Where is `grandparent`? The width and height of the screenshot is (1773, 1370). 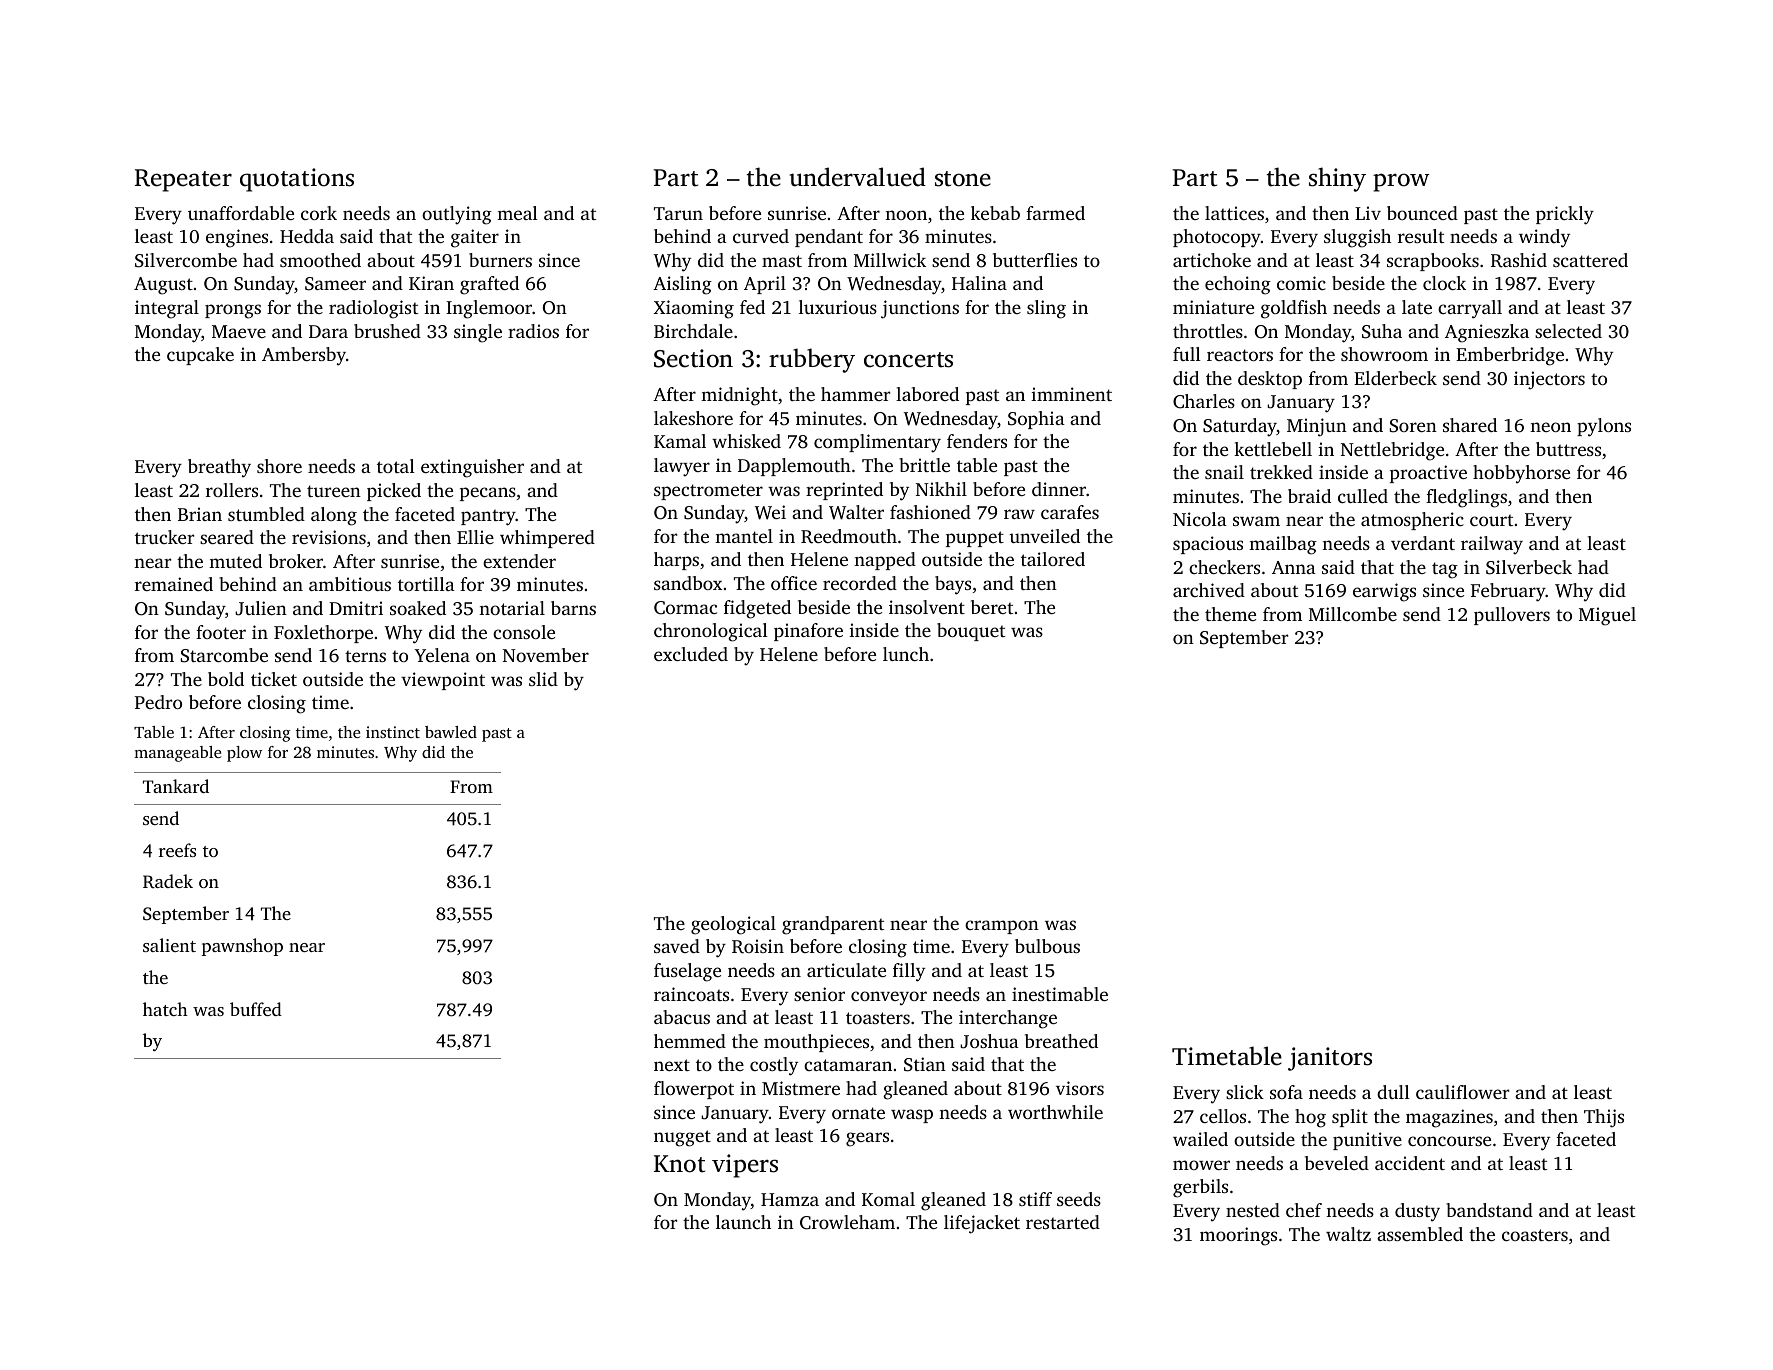 grandparent is located at coordinates (833, 925).
